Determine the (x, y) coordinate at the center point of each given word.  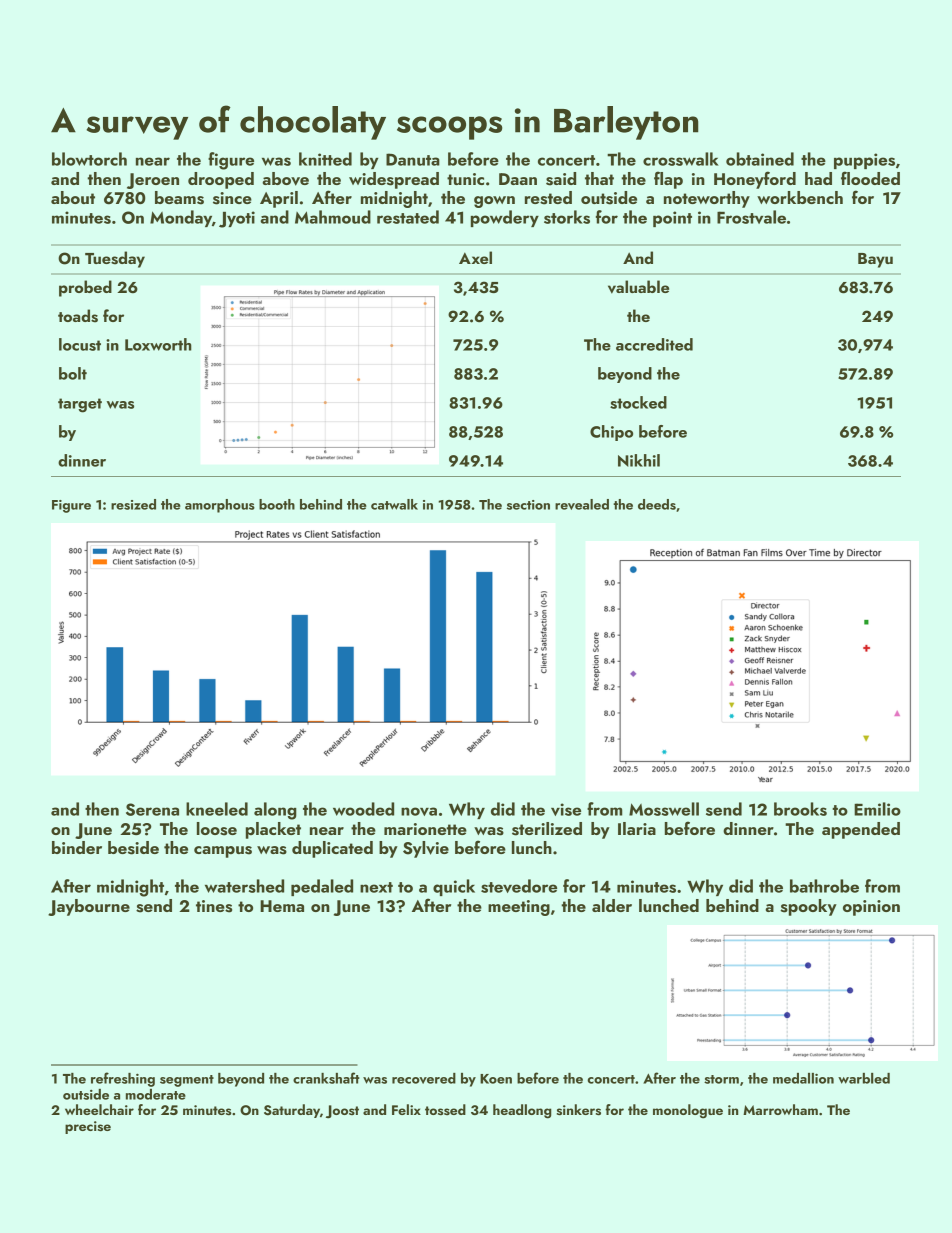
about (73, 197)
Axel (475, 257)
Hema (282, 906)
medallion (803, 1078)
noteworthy (707, 199)
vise (566, 809)
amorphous (220, 506)
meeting (519, 908)
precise (88, 1127)
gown (494, 202)
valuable (638, 287)
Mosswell (664, 809)
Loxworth (158, 344)
